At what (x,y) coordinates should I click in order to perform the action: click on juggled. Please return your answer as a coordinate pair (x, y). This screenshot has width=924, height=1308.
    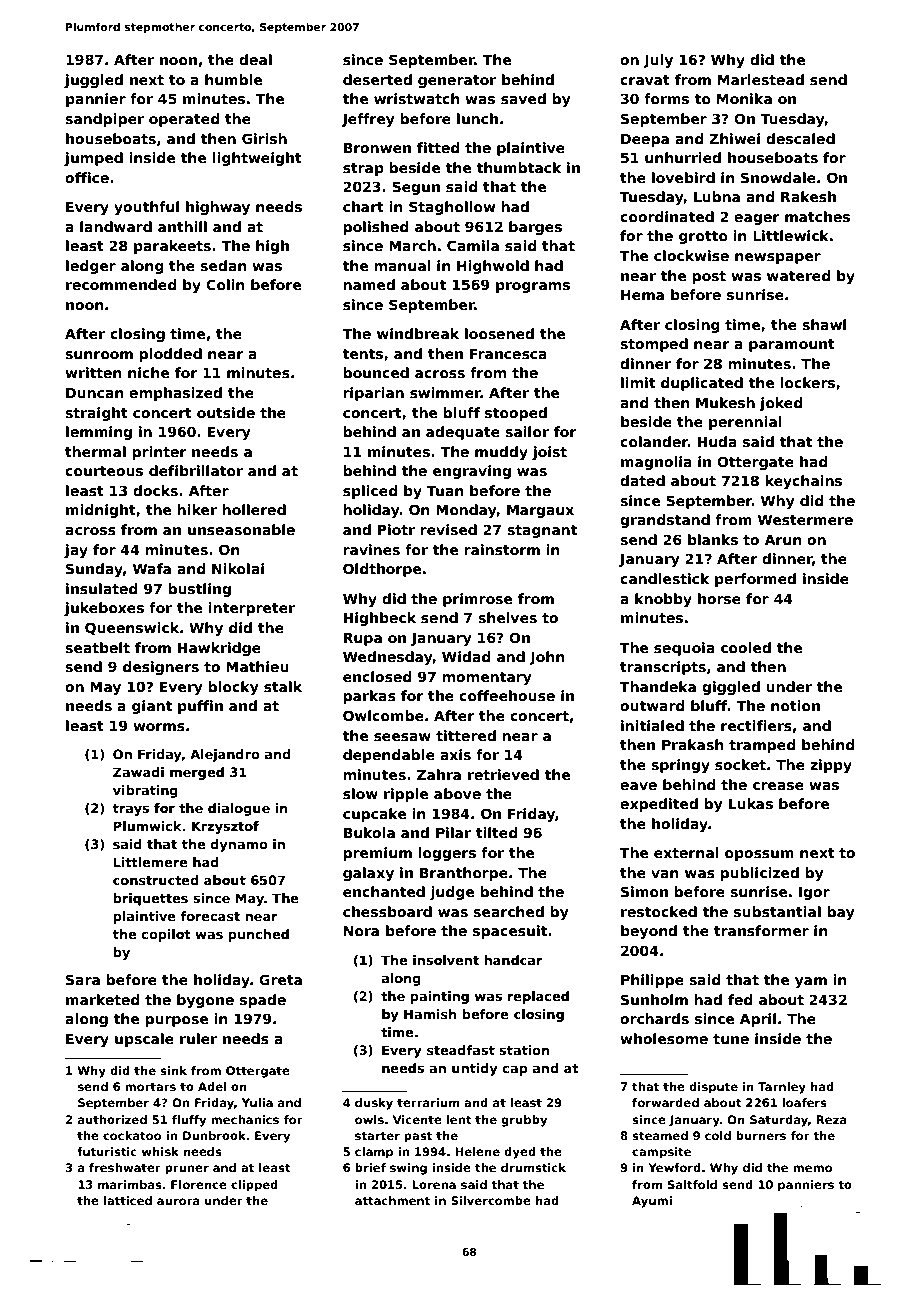
    Looking at the image, I should click on (93, 81).
